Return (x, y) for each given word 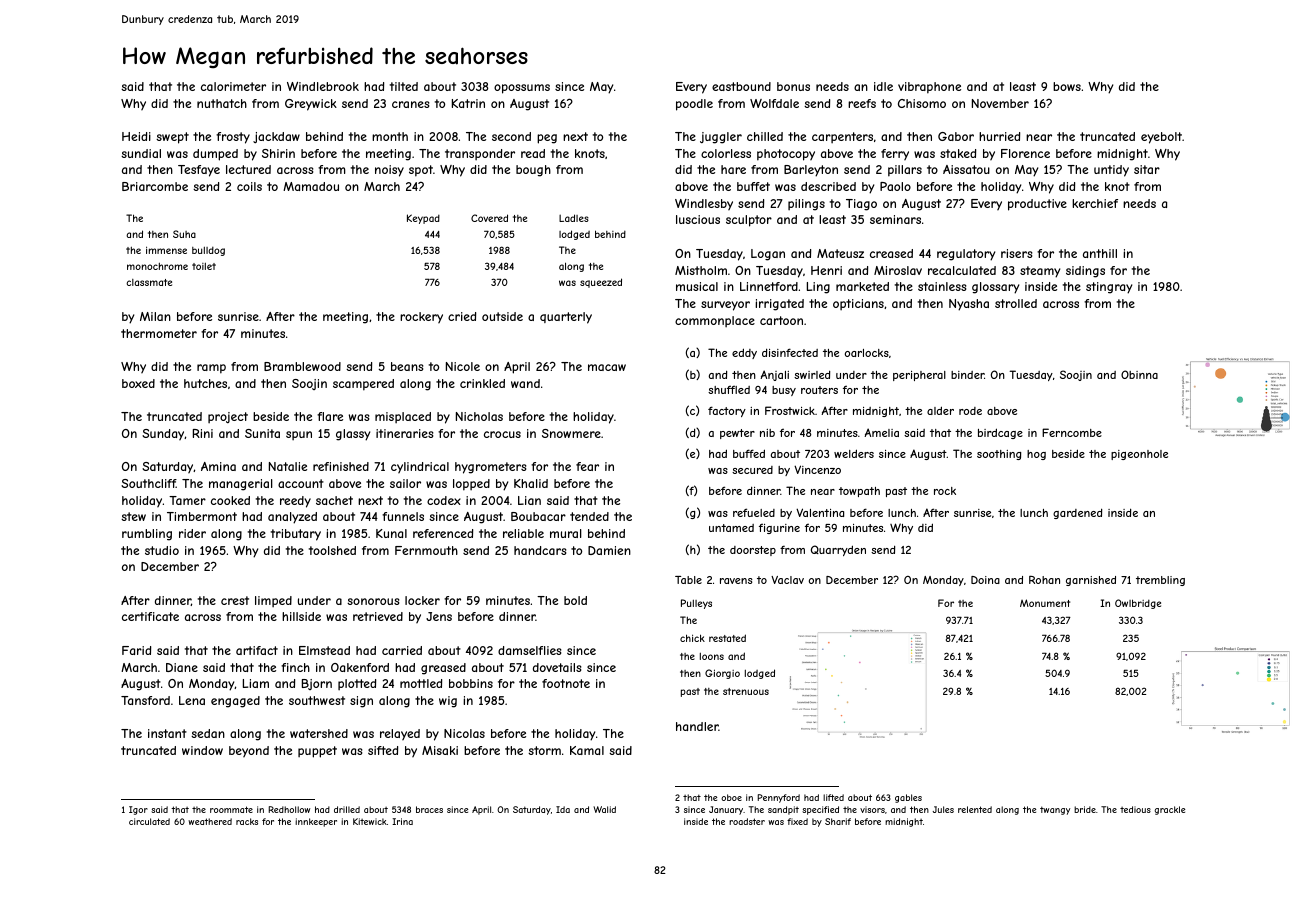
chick (692, 638)
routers (819, 390)
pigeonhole (1139, 455)
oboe (731, 797)
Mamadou (311, 186)
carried (402, 650)
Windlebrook (323, 86)
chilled (765, 136)
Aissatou (966, 169)
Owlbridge (1138, 604)
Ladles (574, 218)
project (228, 417)
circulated (149, 821)
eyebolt (1161, 138)
